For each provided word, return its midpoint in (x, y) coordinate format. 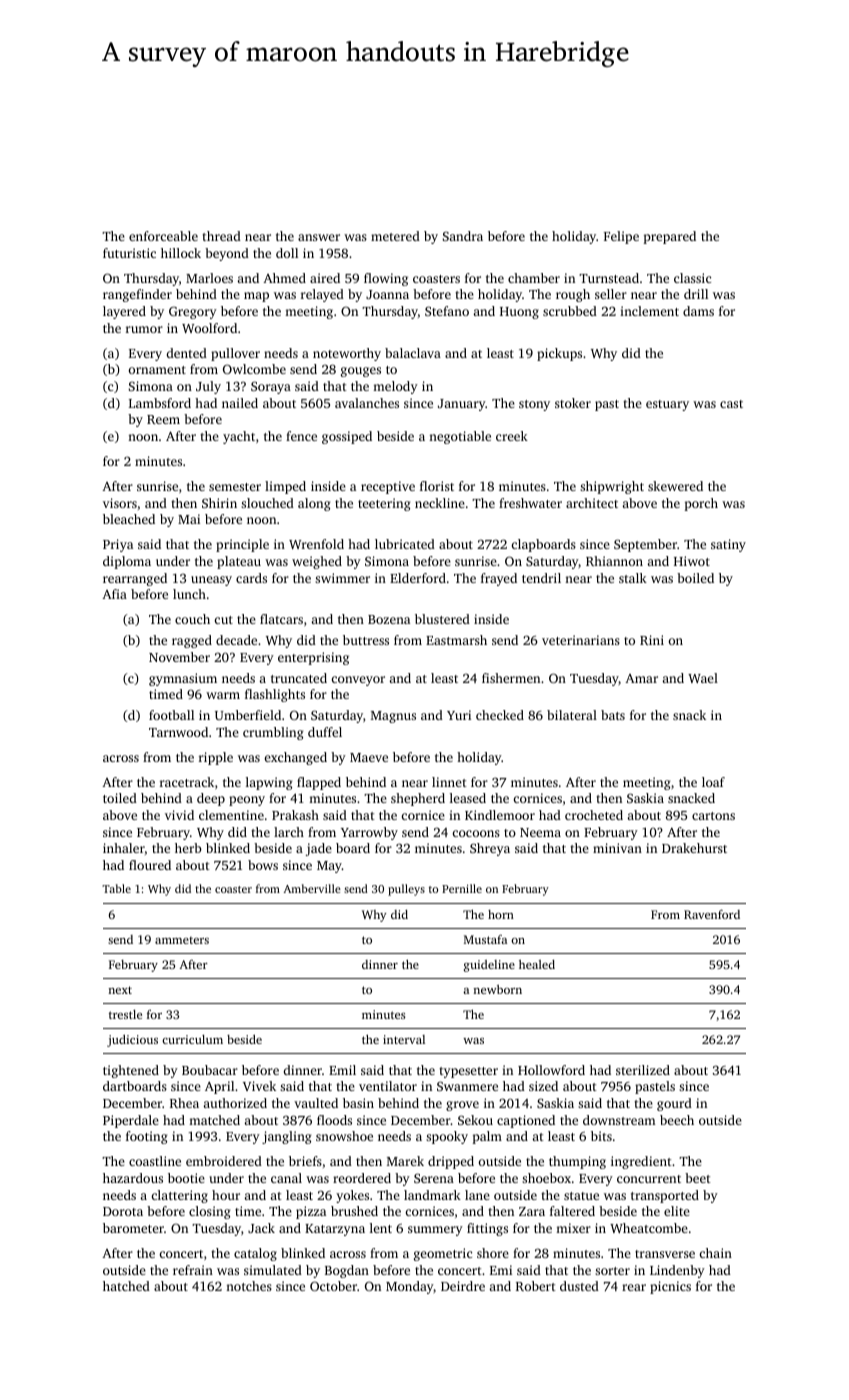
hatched (126, 1286)
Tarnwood (178, 732)
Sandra (463, 236)
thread (221, 236)
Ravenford (712, 914)
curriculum (192, 1039)
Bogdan (347, 1271)
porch (701, 504)
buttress (366, 640)
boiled (695, 578)
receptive (388, 487)
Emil (342, 1070)
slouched (267, 503)
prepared (669, 237)
